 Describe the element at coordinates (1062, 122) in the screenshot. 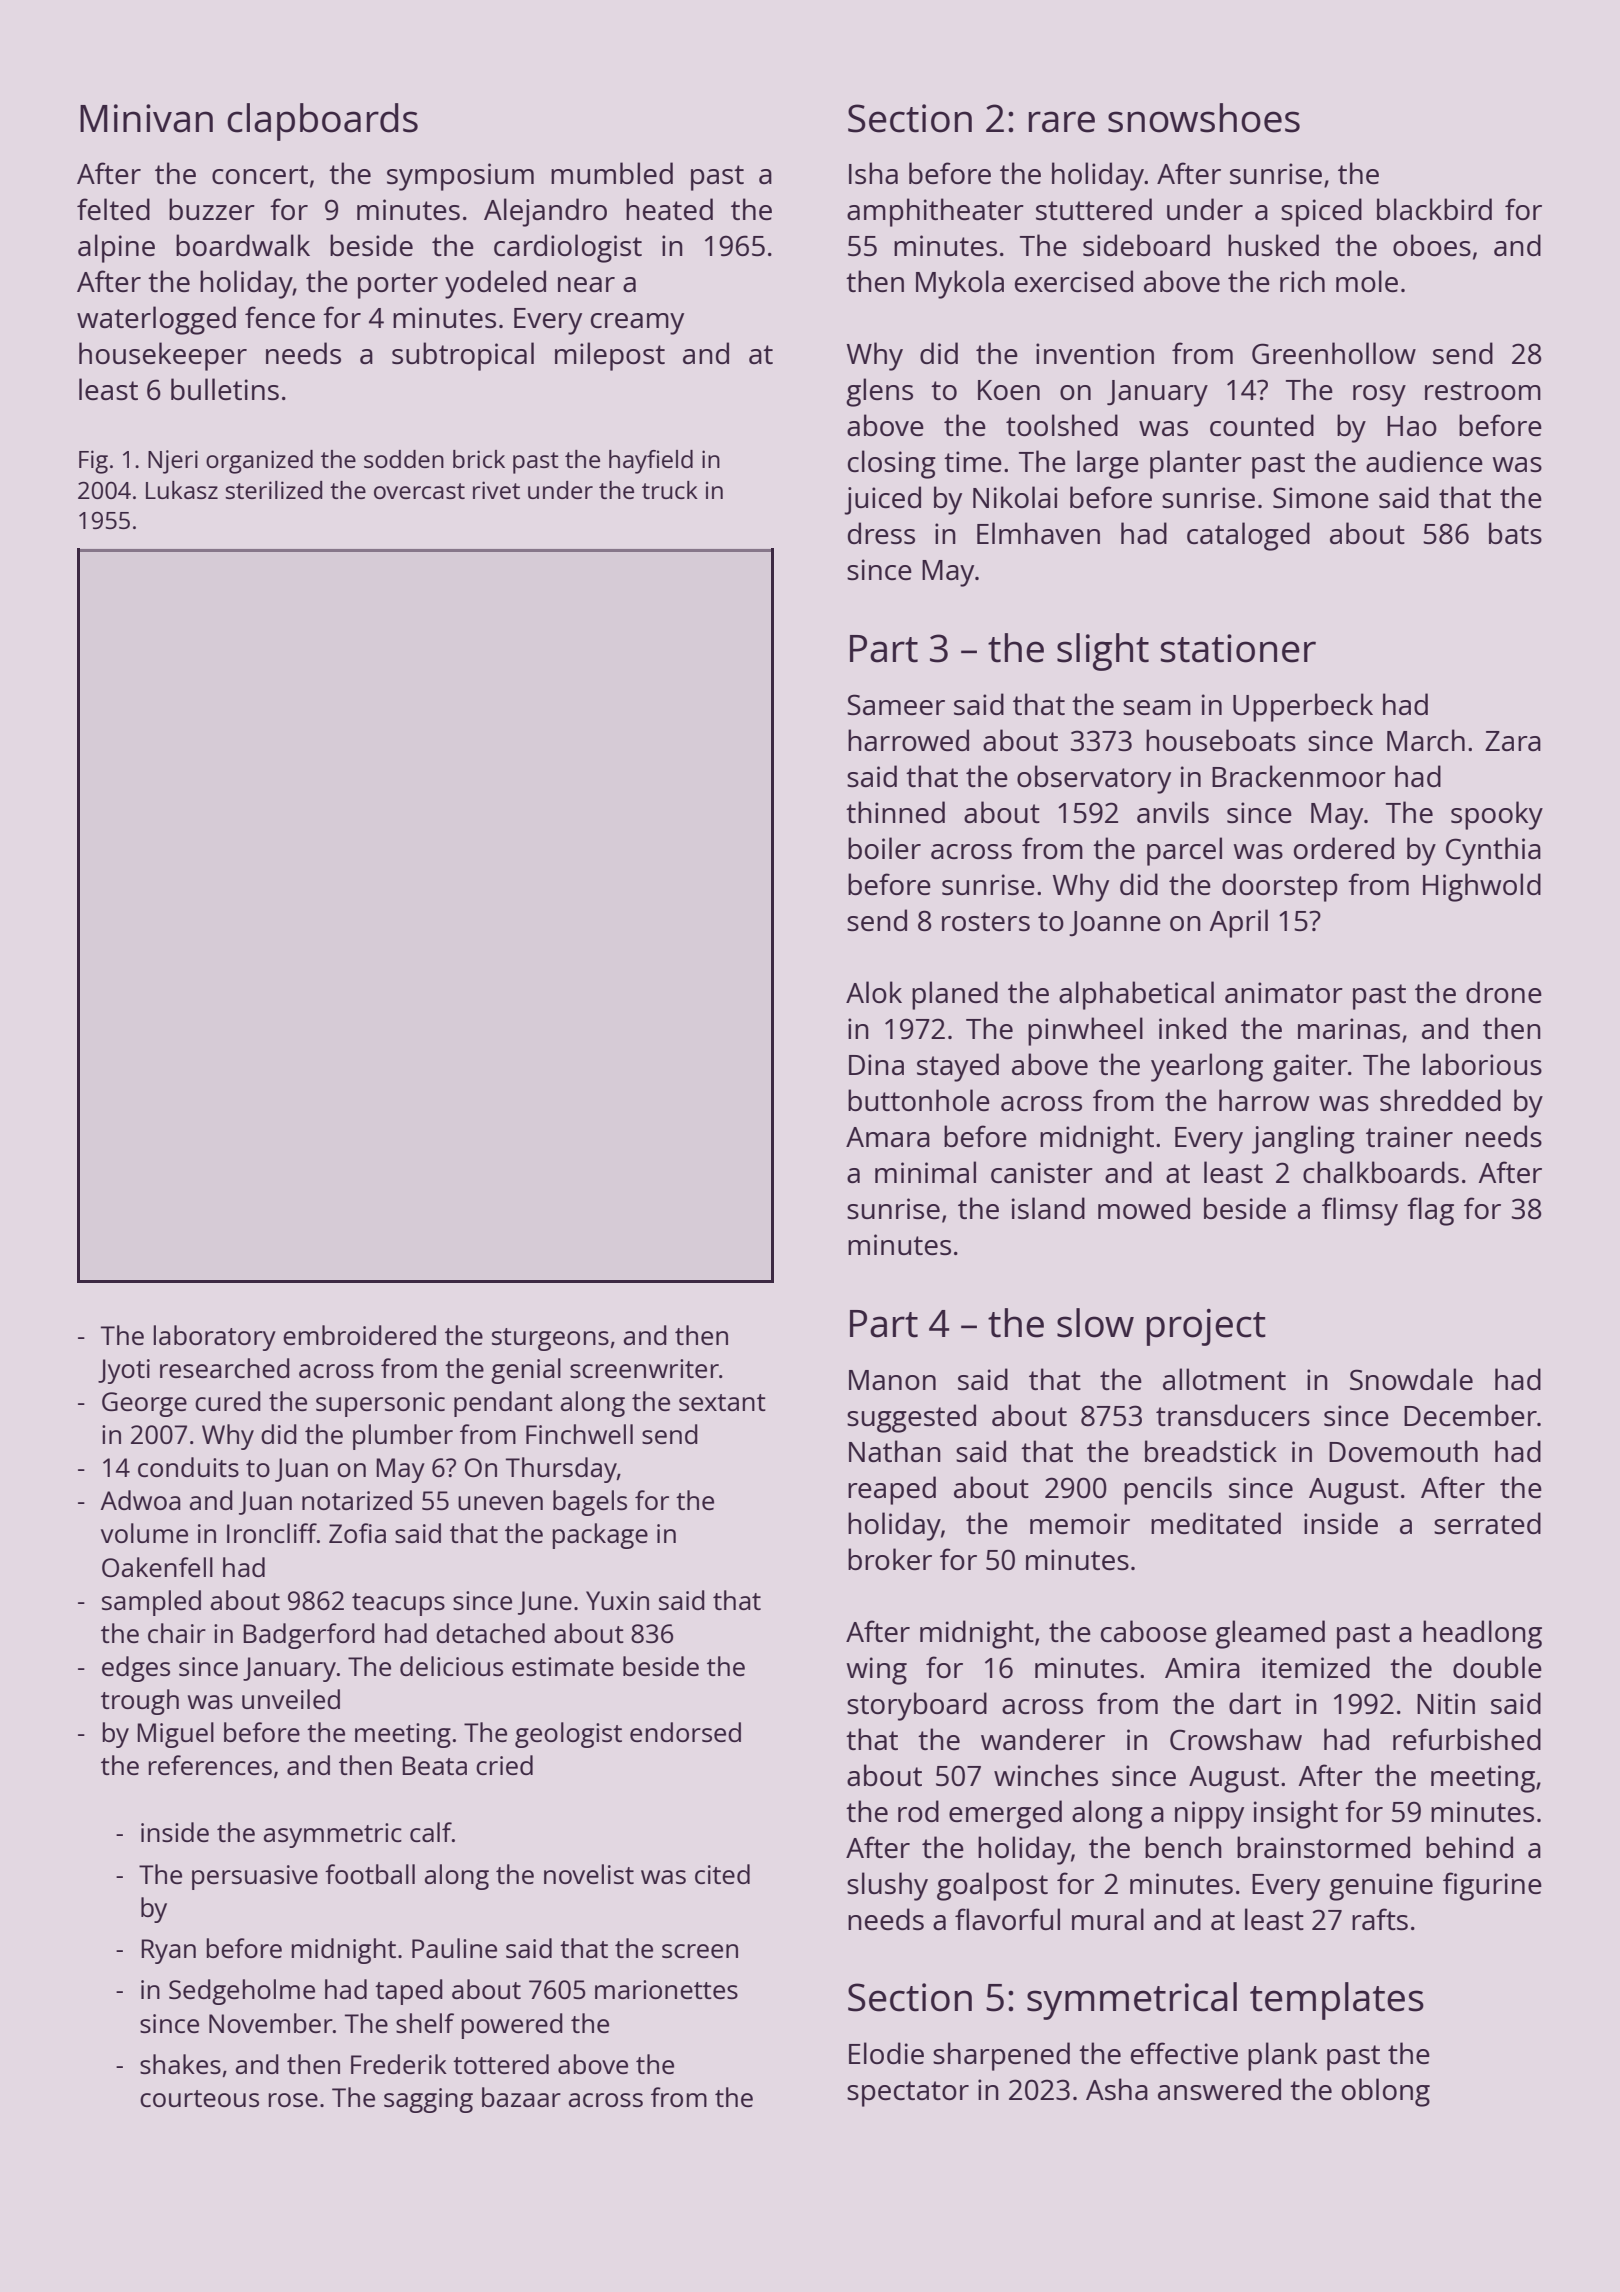

I see `rare` at that location.
